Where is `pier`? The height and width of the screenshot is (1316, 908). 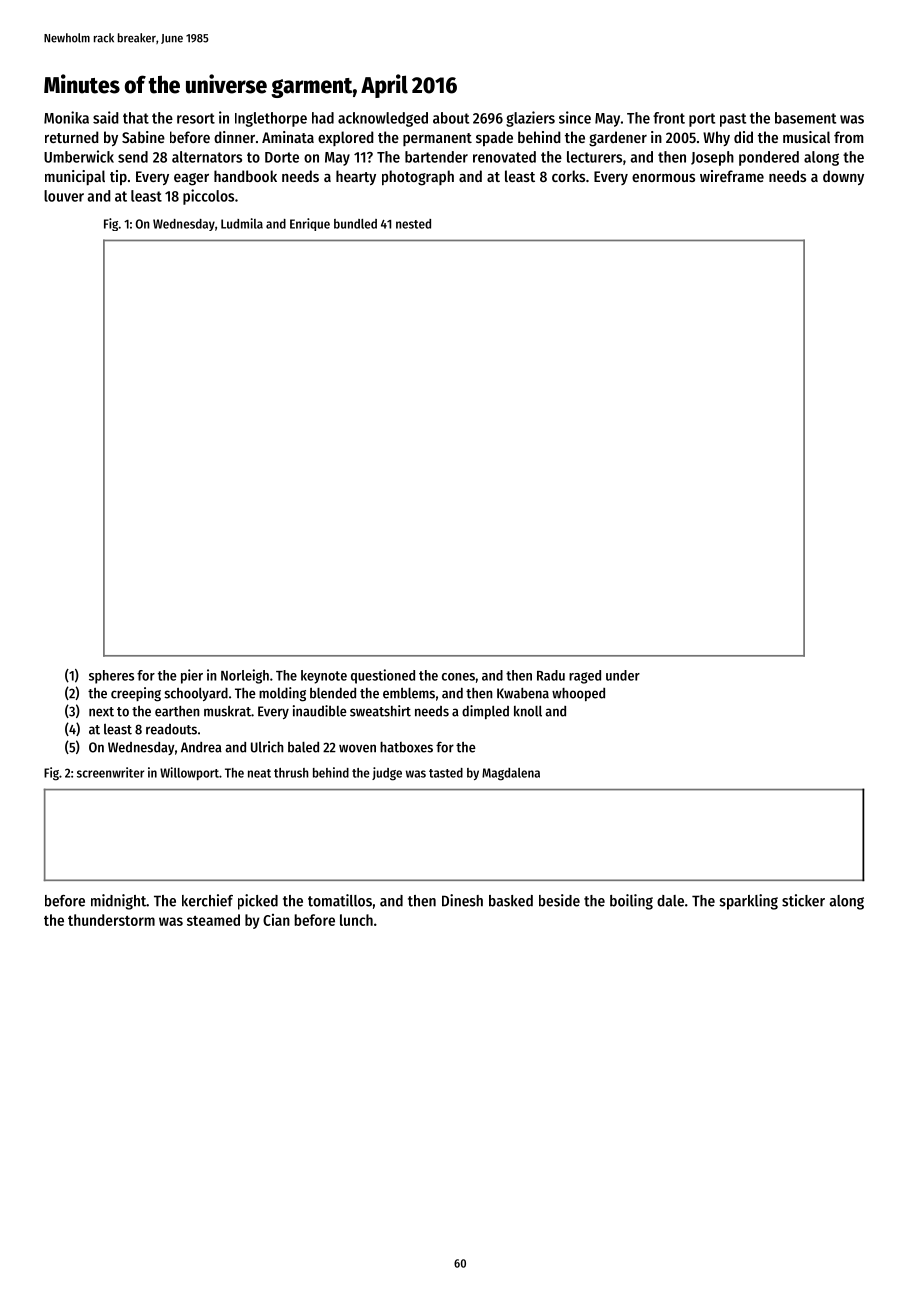
pier is located at coordinates (192, 676).
